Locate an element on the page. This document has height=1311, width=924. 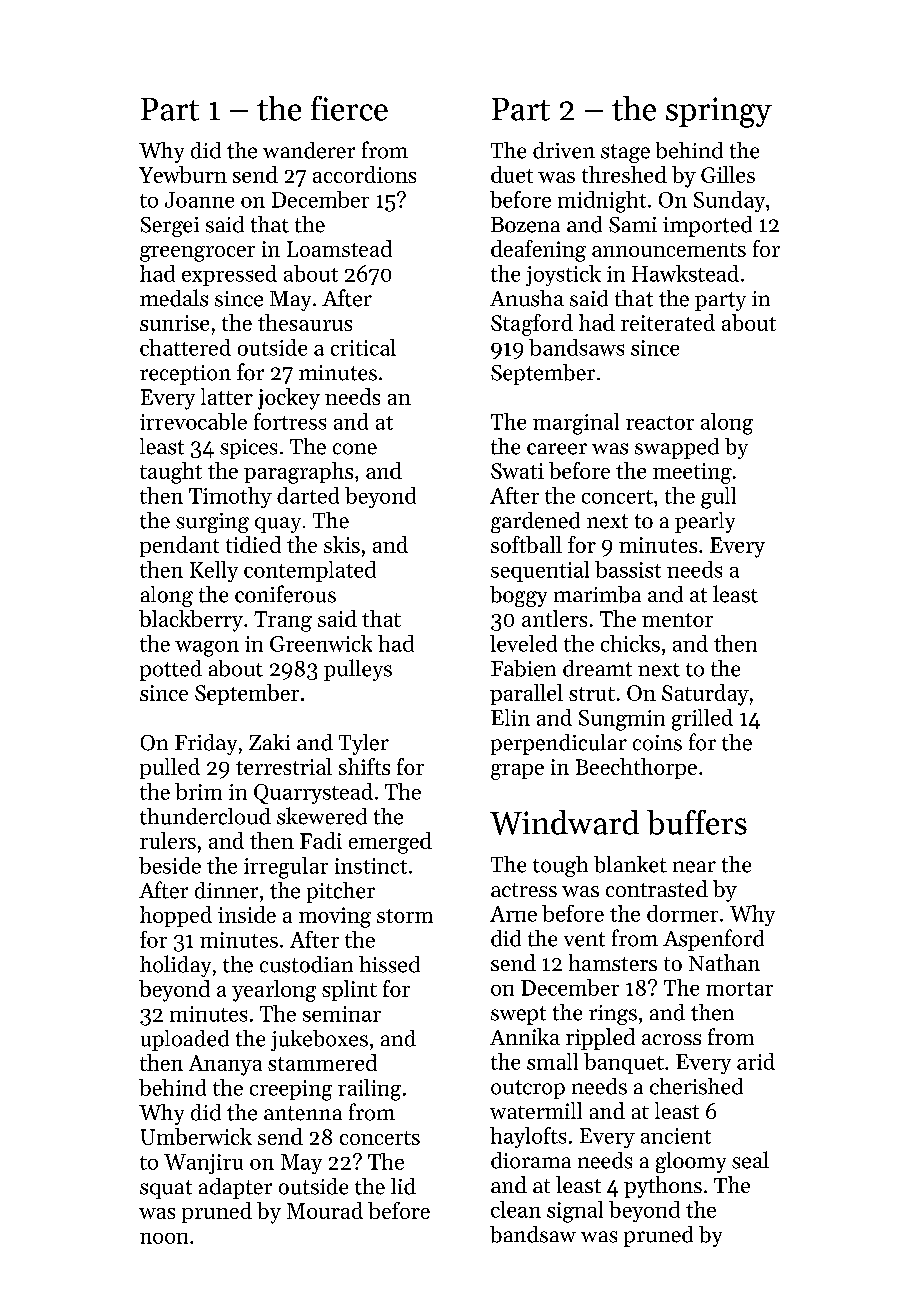
Friday is located at coordinates (206, 744).
